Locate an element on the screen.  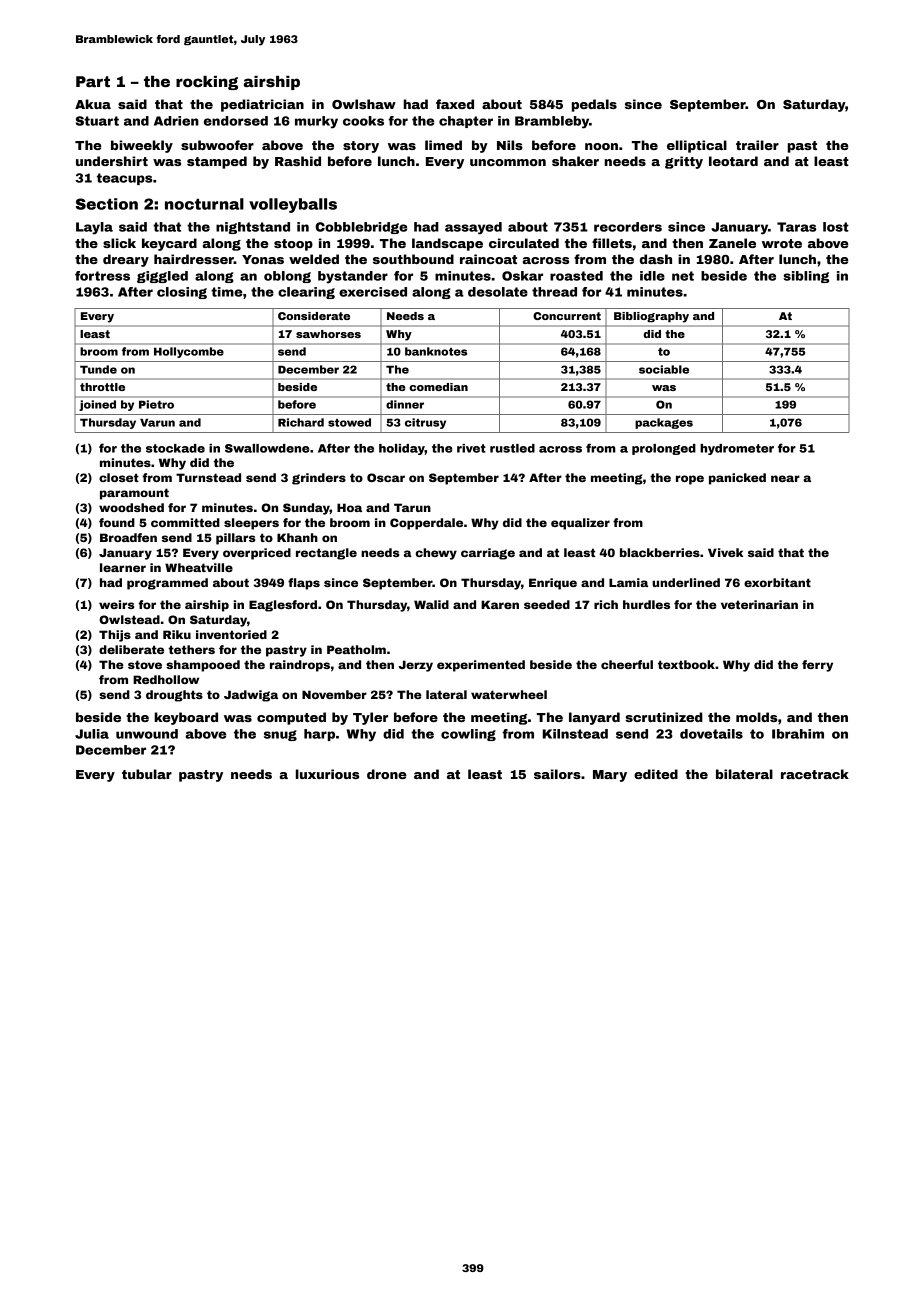
citrusy is located at coordinates (425, 423).
